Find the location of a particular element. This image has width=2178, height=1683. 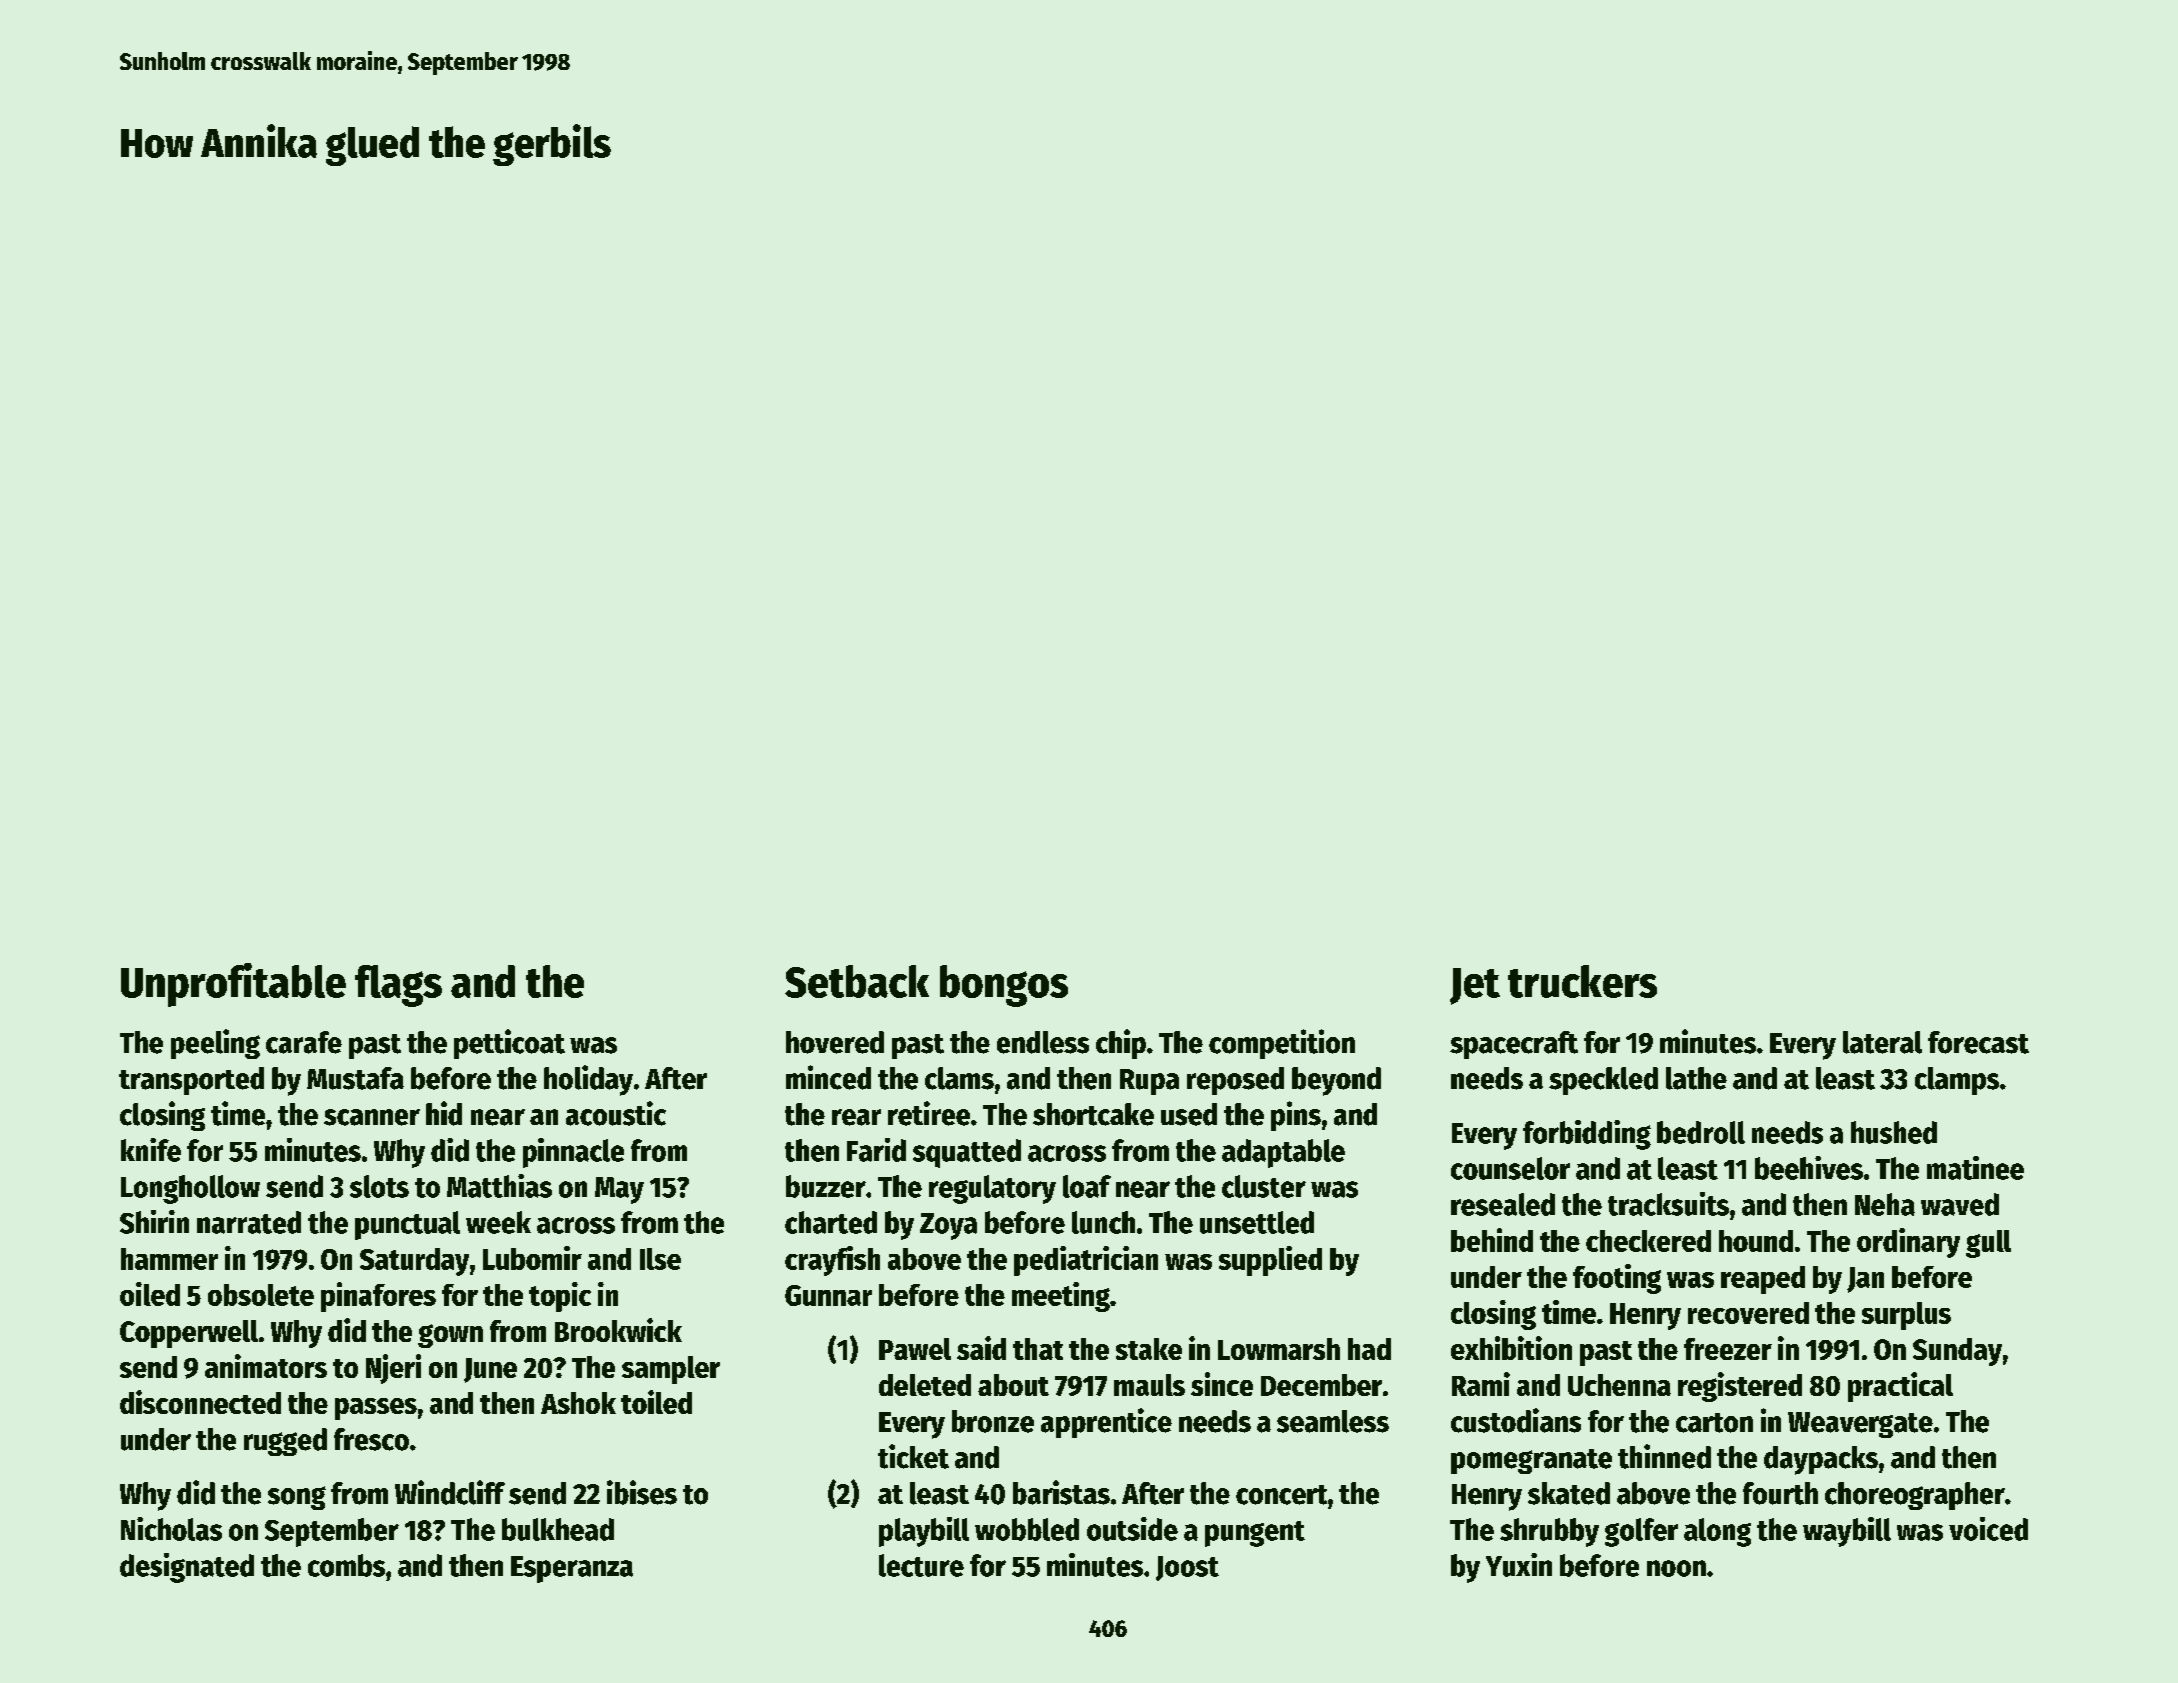

transported is located at coordinates (191, 1081).
